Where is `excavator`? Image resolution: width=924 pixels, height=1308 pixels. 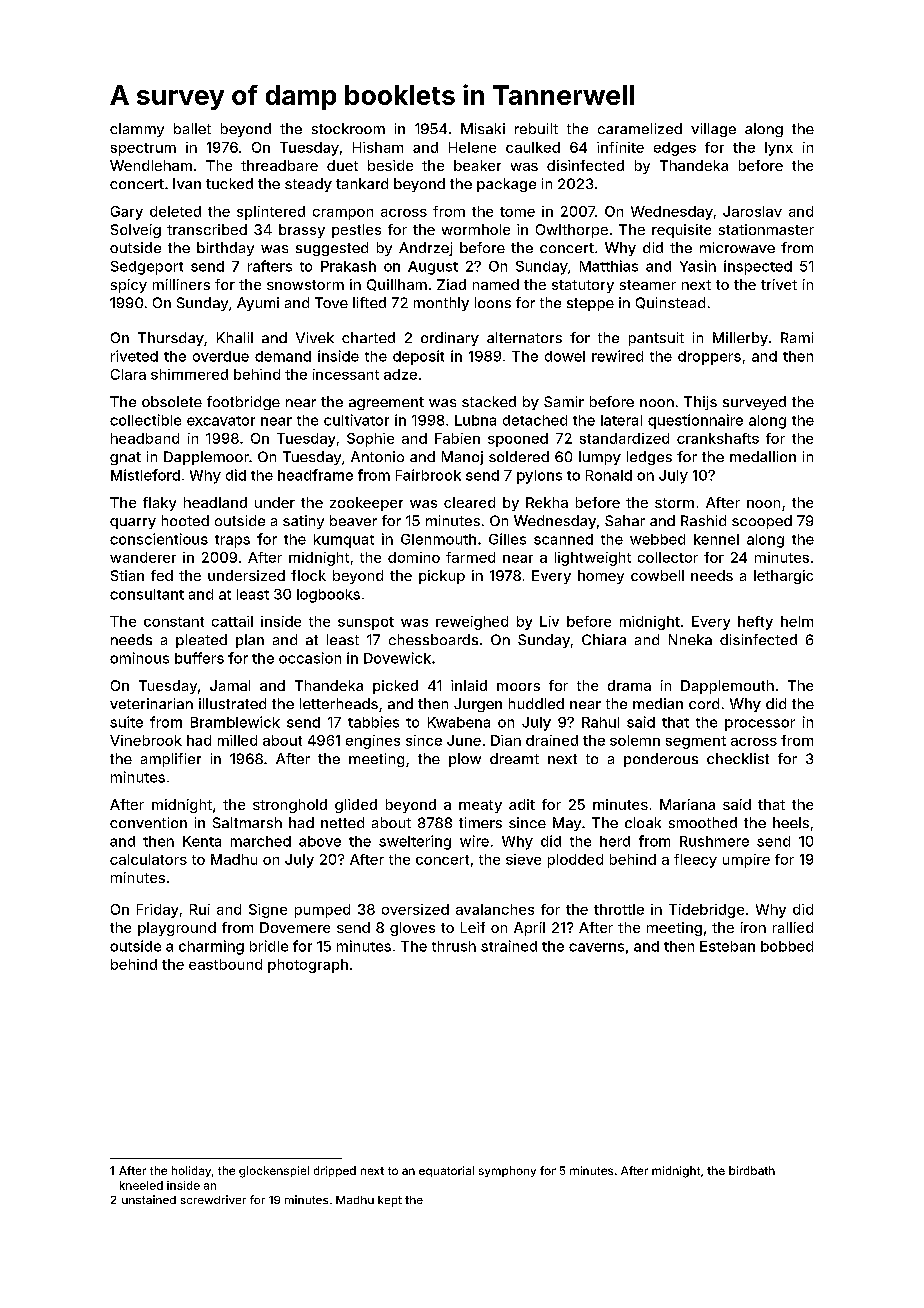
excavator is located at coordinates (221, 421).
